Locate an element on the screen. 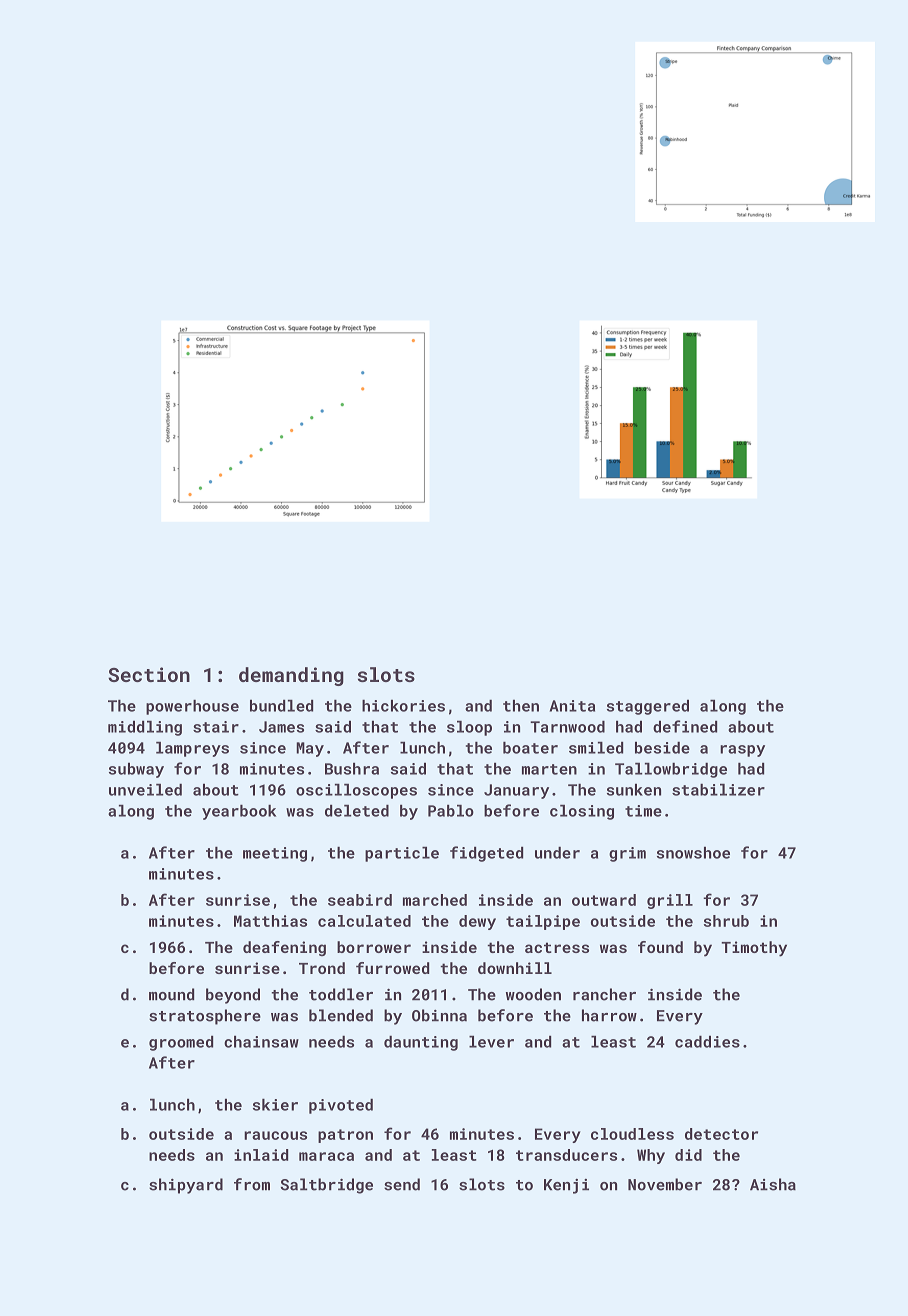 This screenshot has width=908, height=1316. raspy is located at coordinates (742, 751).
